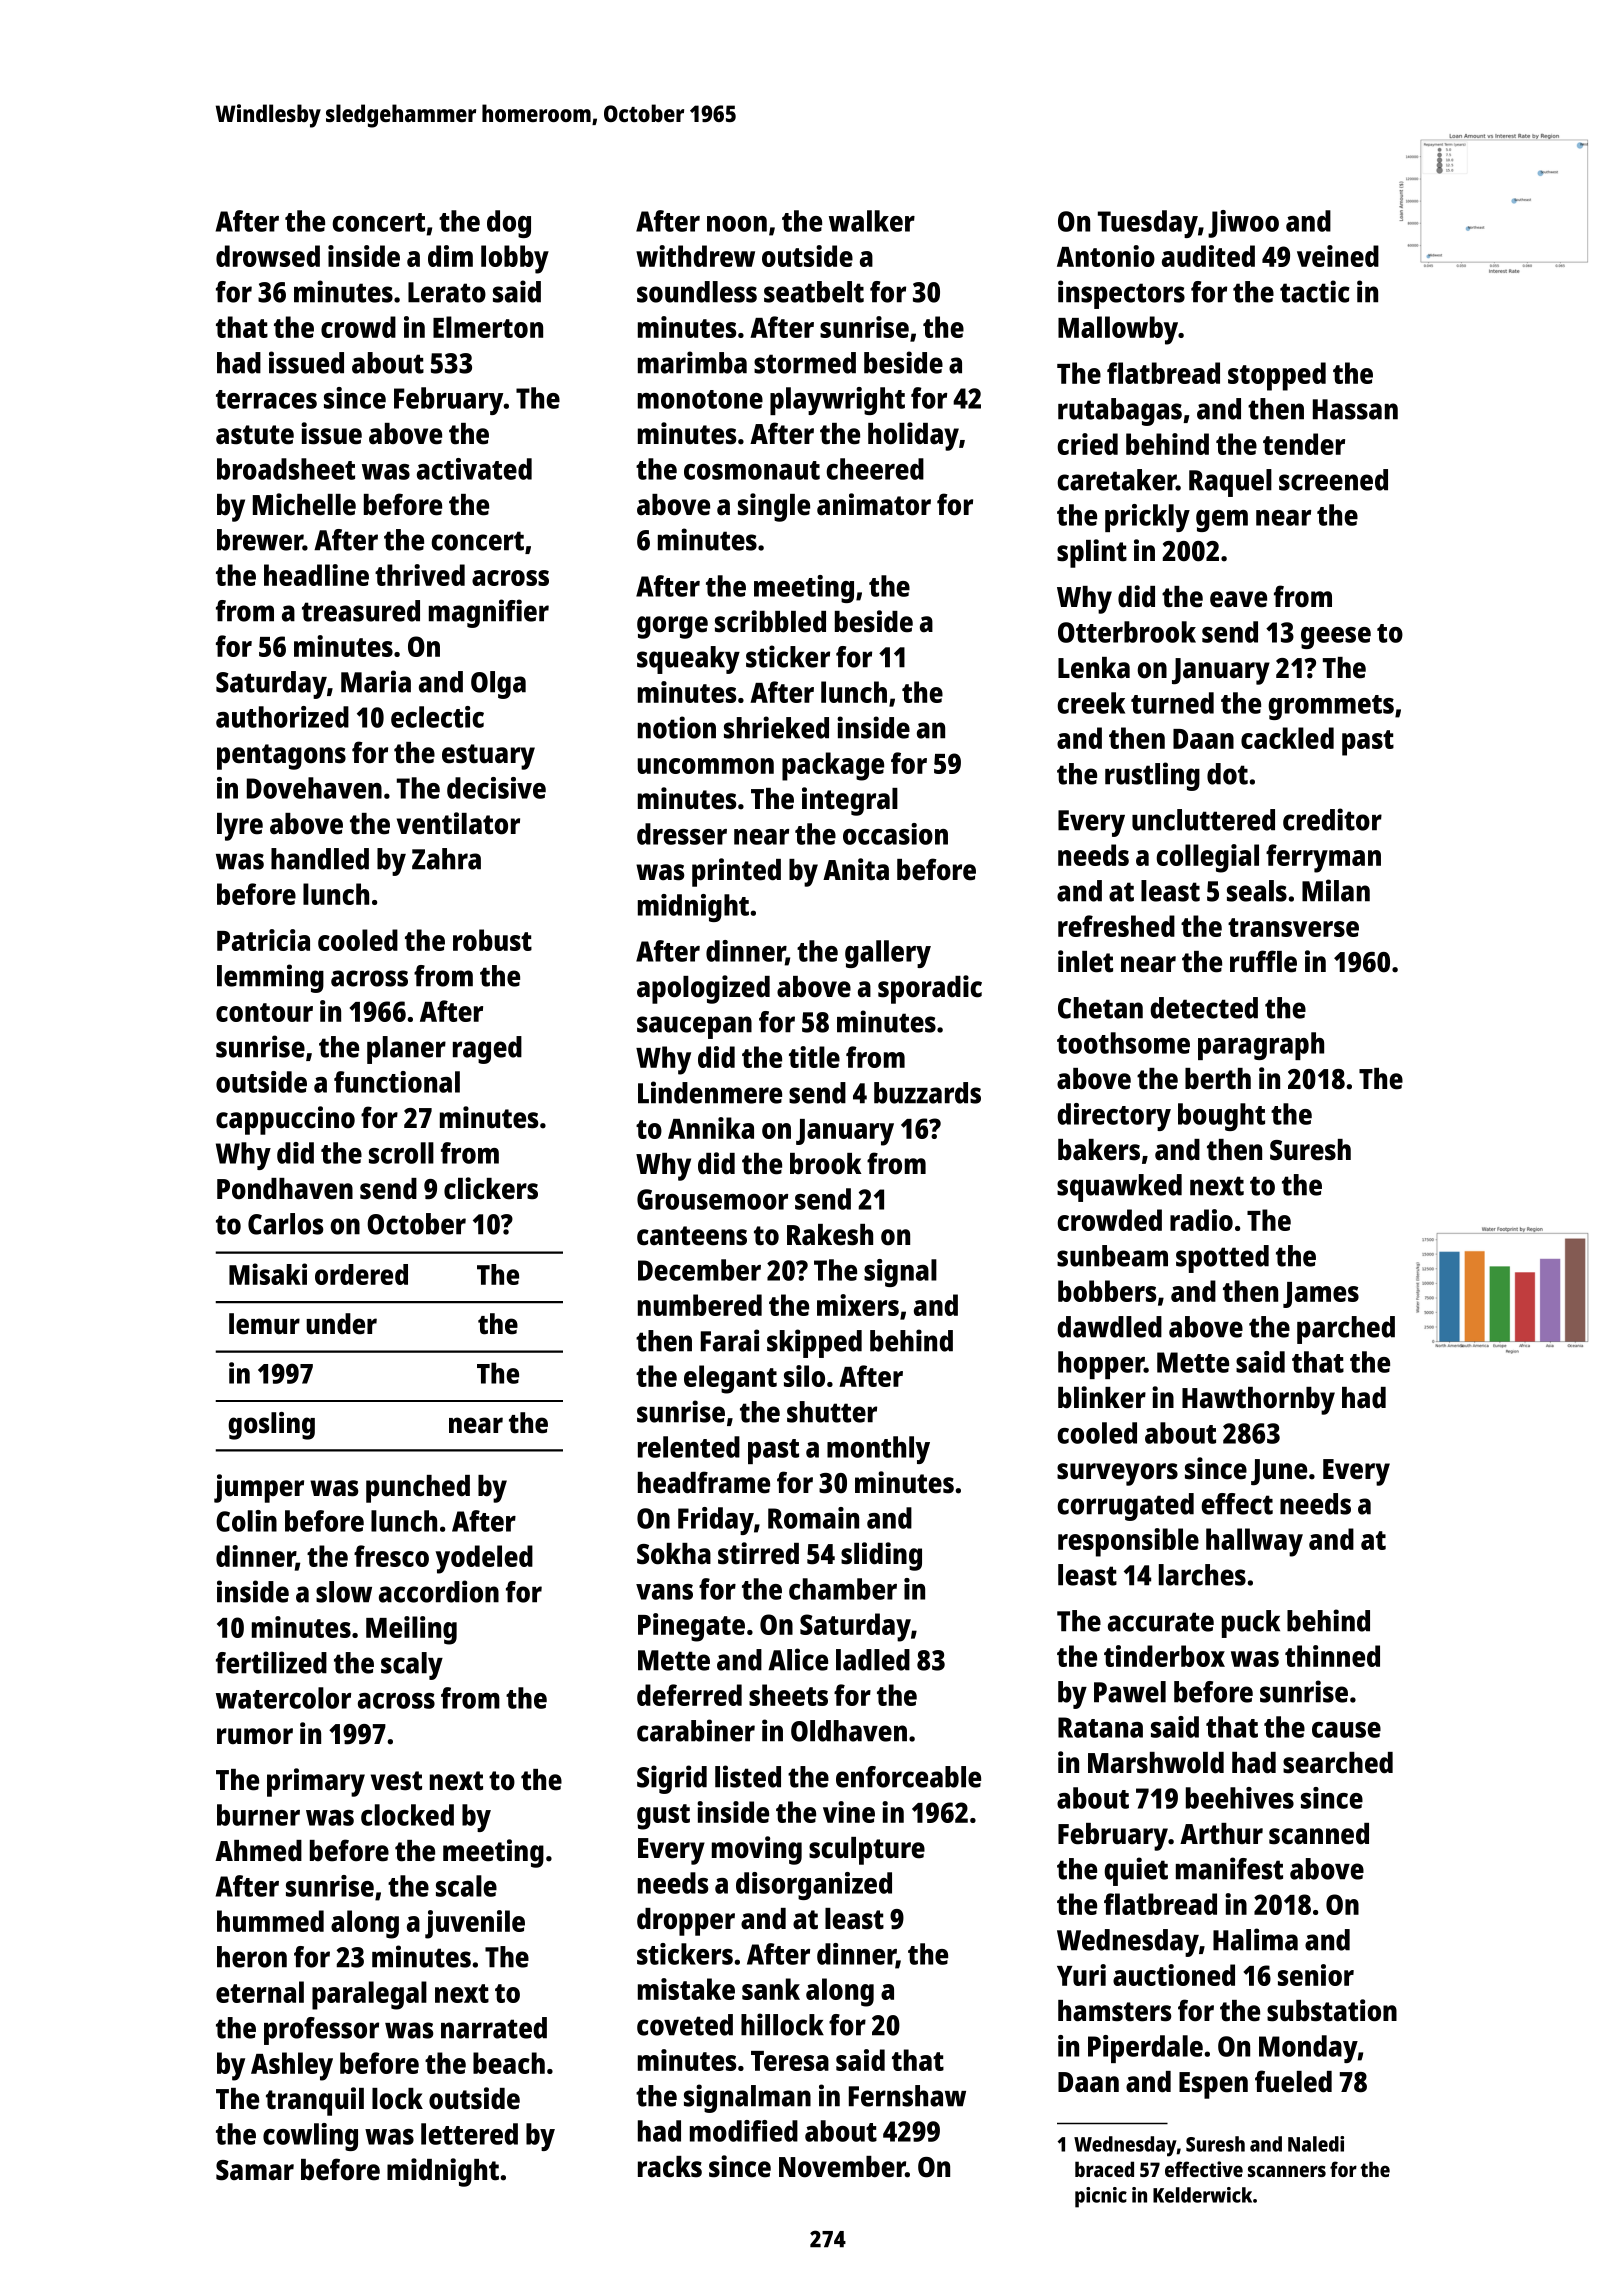 The image size is (1620, 2292). Describe the element at coordinates (1287, 2171) in the screenshot. I see `scanners` at that location.
